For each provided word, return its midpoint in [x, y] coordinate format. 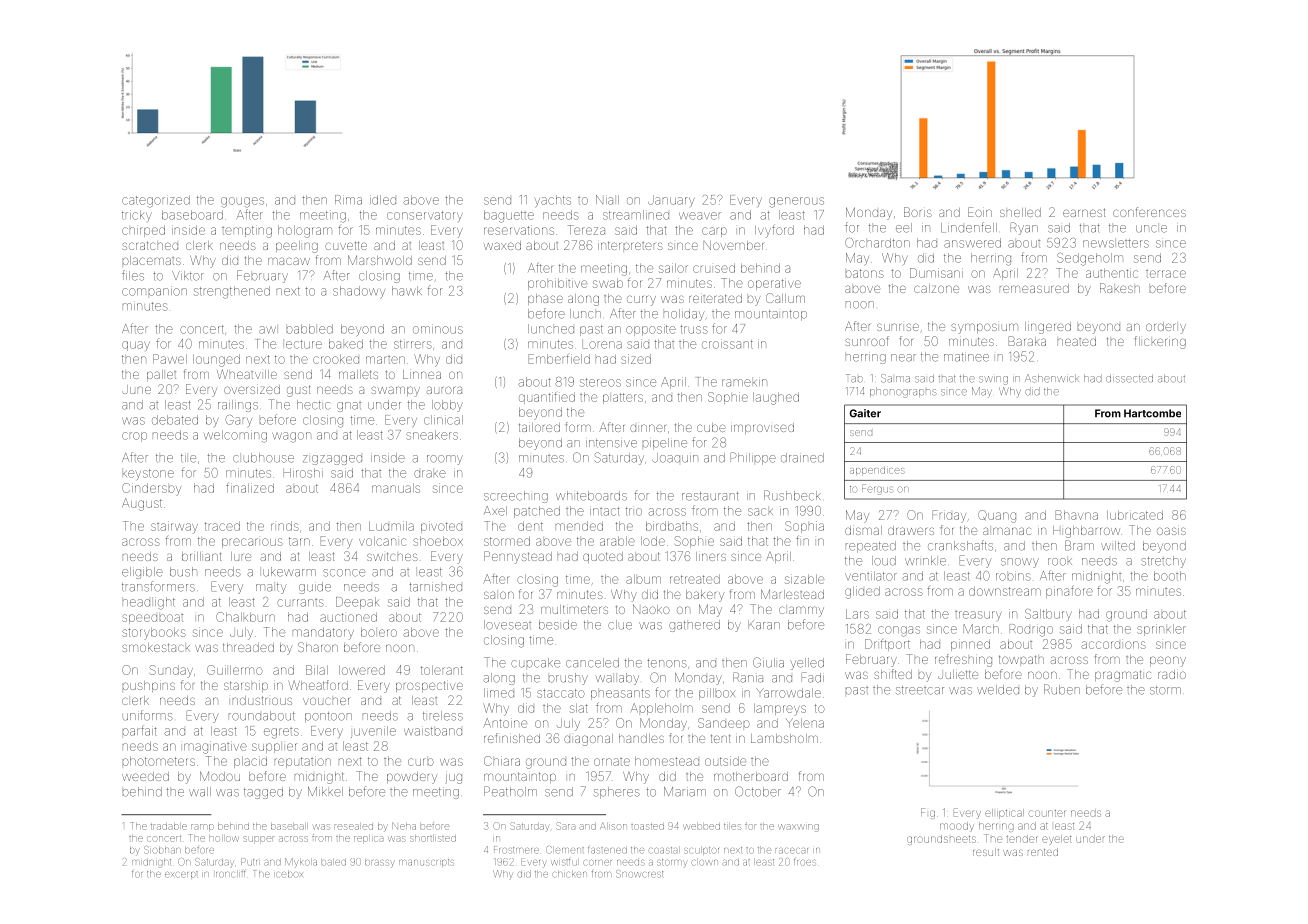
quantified [547, 398]
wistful [564, 861]
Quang [997, 516]
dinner [648, 428]
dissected [1129, 378]
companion [154, 291]
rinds [285, 526]
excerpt [181, 874]
